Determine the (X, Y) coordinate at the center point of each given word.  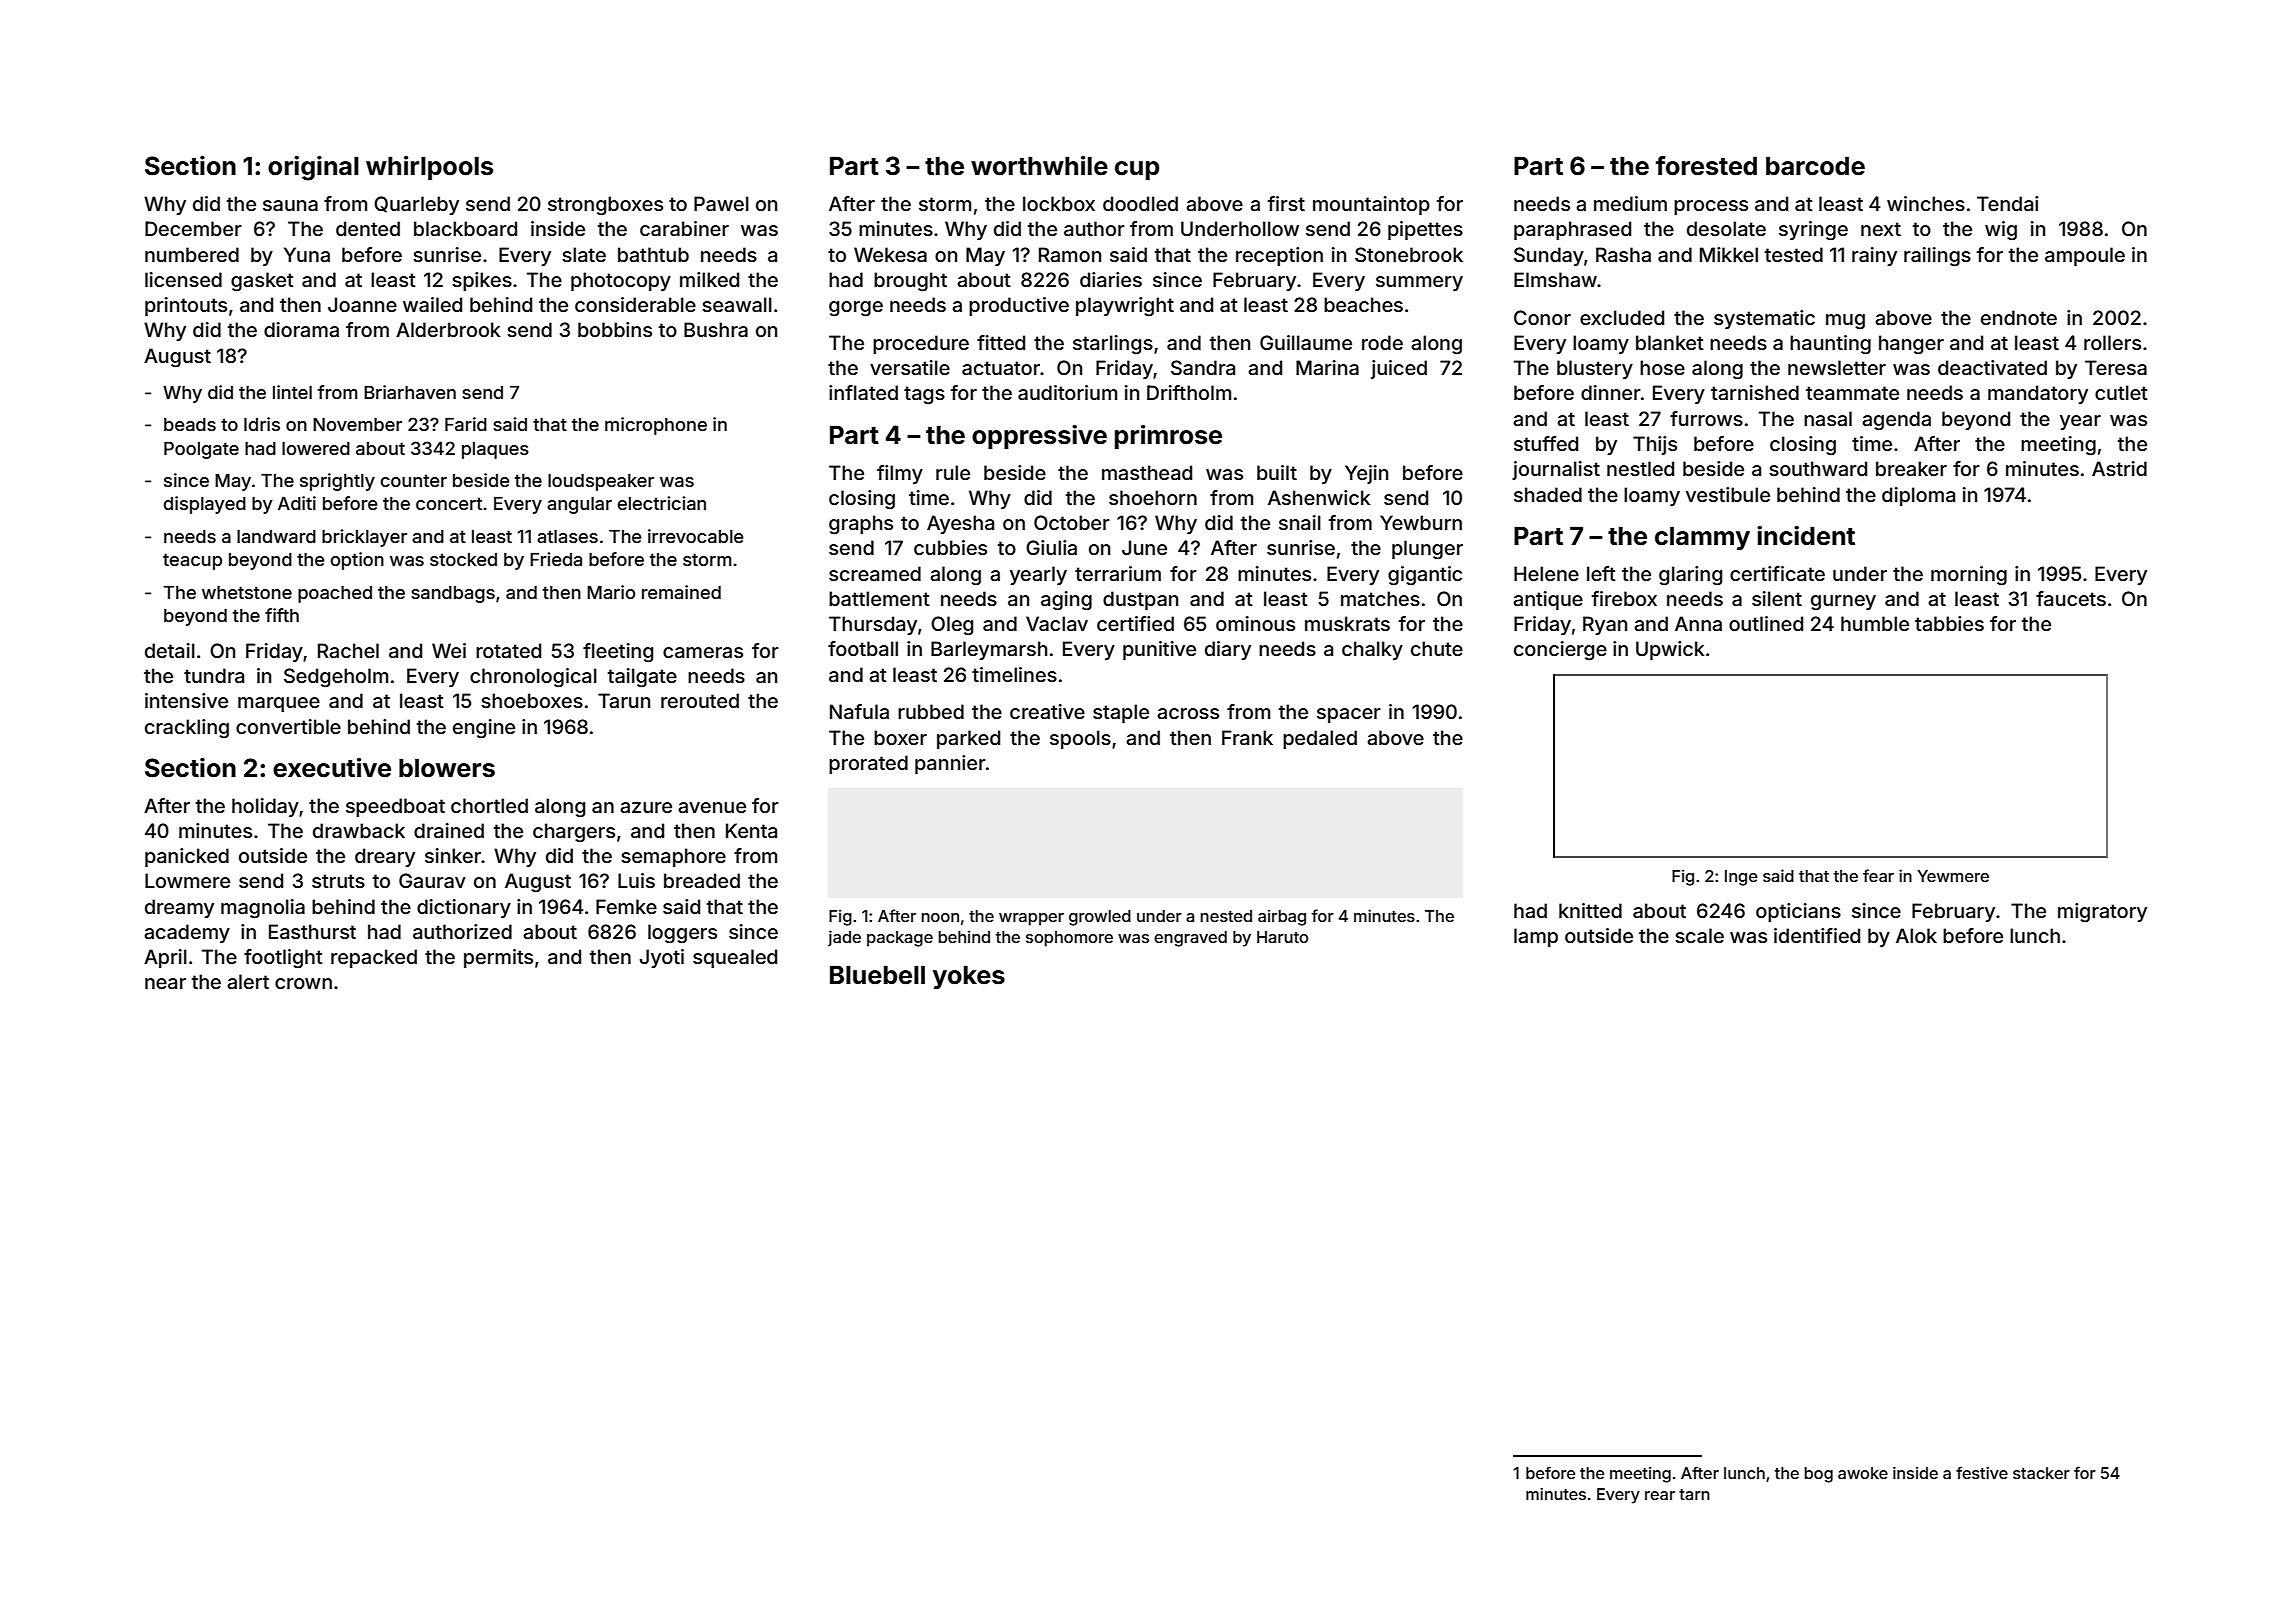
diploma (1918, 496)
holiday (265, 807)
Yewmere (1953, 876)
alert (248, 981)
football (863, 648)
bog (1818, 1475)
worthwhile (1039, 166)
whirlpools (429, 168)
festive (1982, 1472)
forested (1706, 166)
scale (1699, 935)
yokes (969, 977)
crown (303, 983)
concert (449, 503)
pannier (950, 764)
